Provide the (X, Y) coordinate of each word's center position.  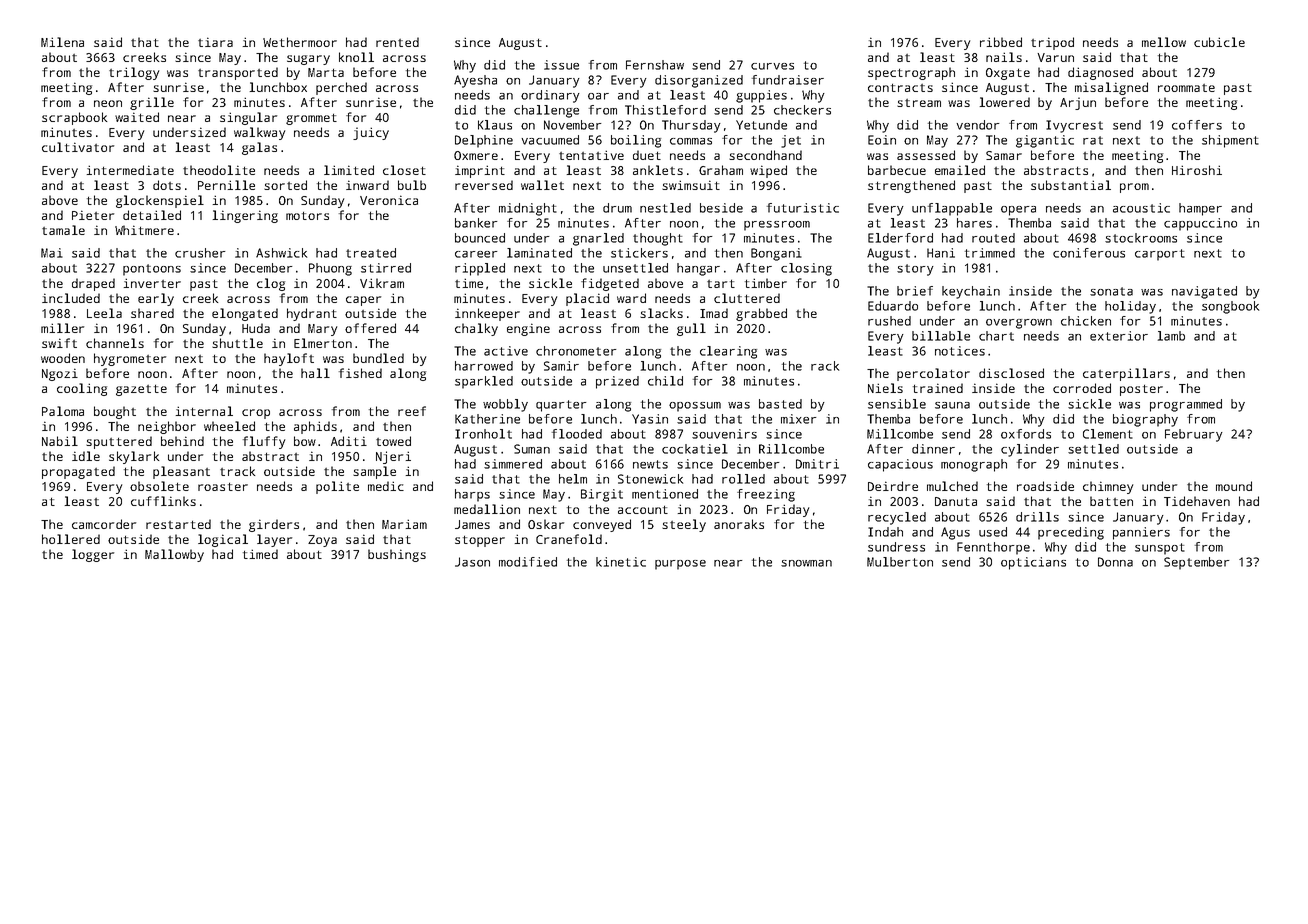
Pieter (93, 215)
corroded (1082, 388)
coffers (1197, 125)
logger (93, 555)
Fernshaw (655, 65)
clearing (728, 352)
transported (238, 73)
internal (204, 411)
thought (658, 239)
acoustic (1141, 208)
